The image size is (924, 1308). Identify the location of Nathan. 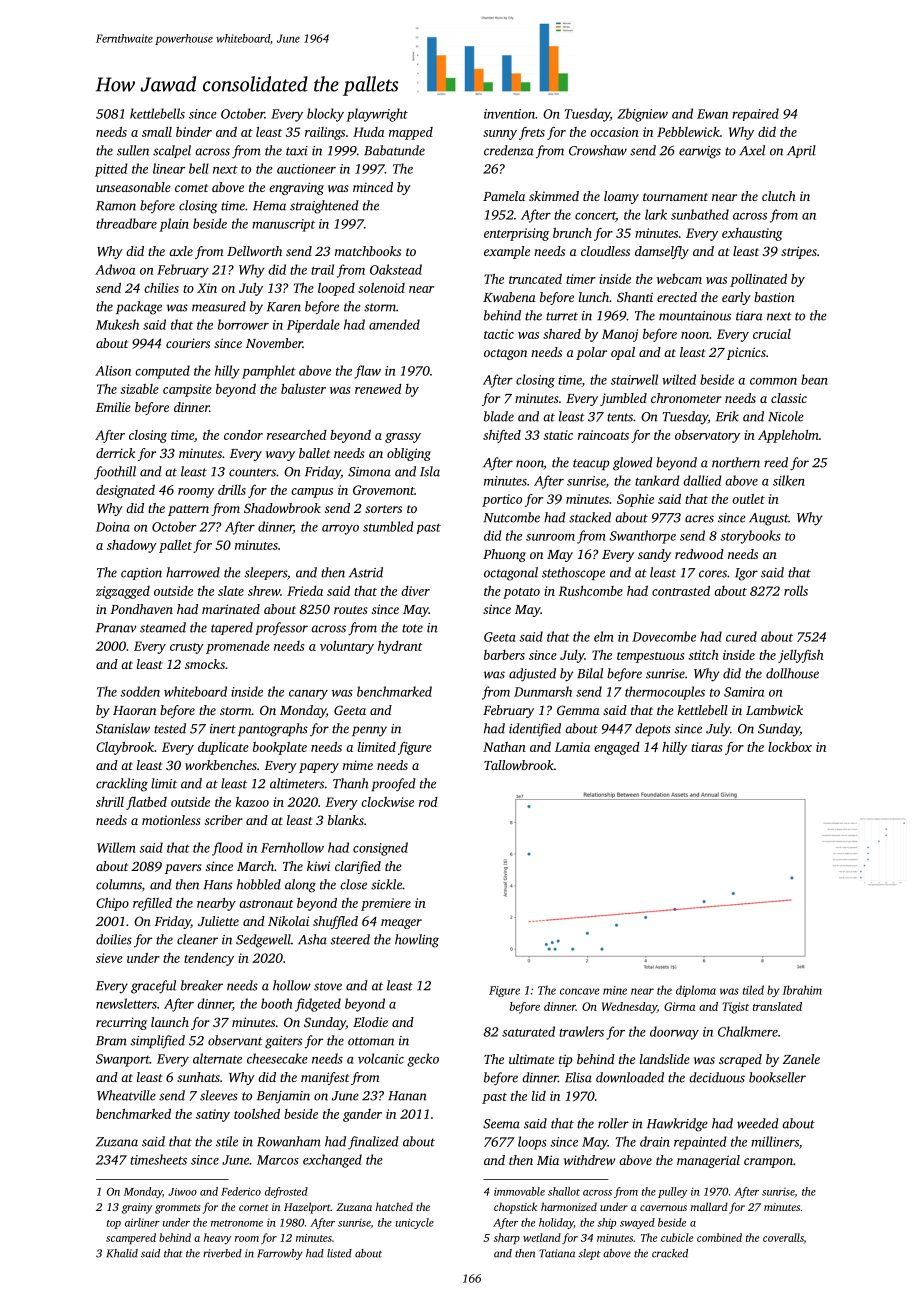
(504, 747).
